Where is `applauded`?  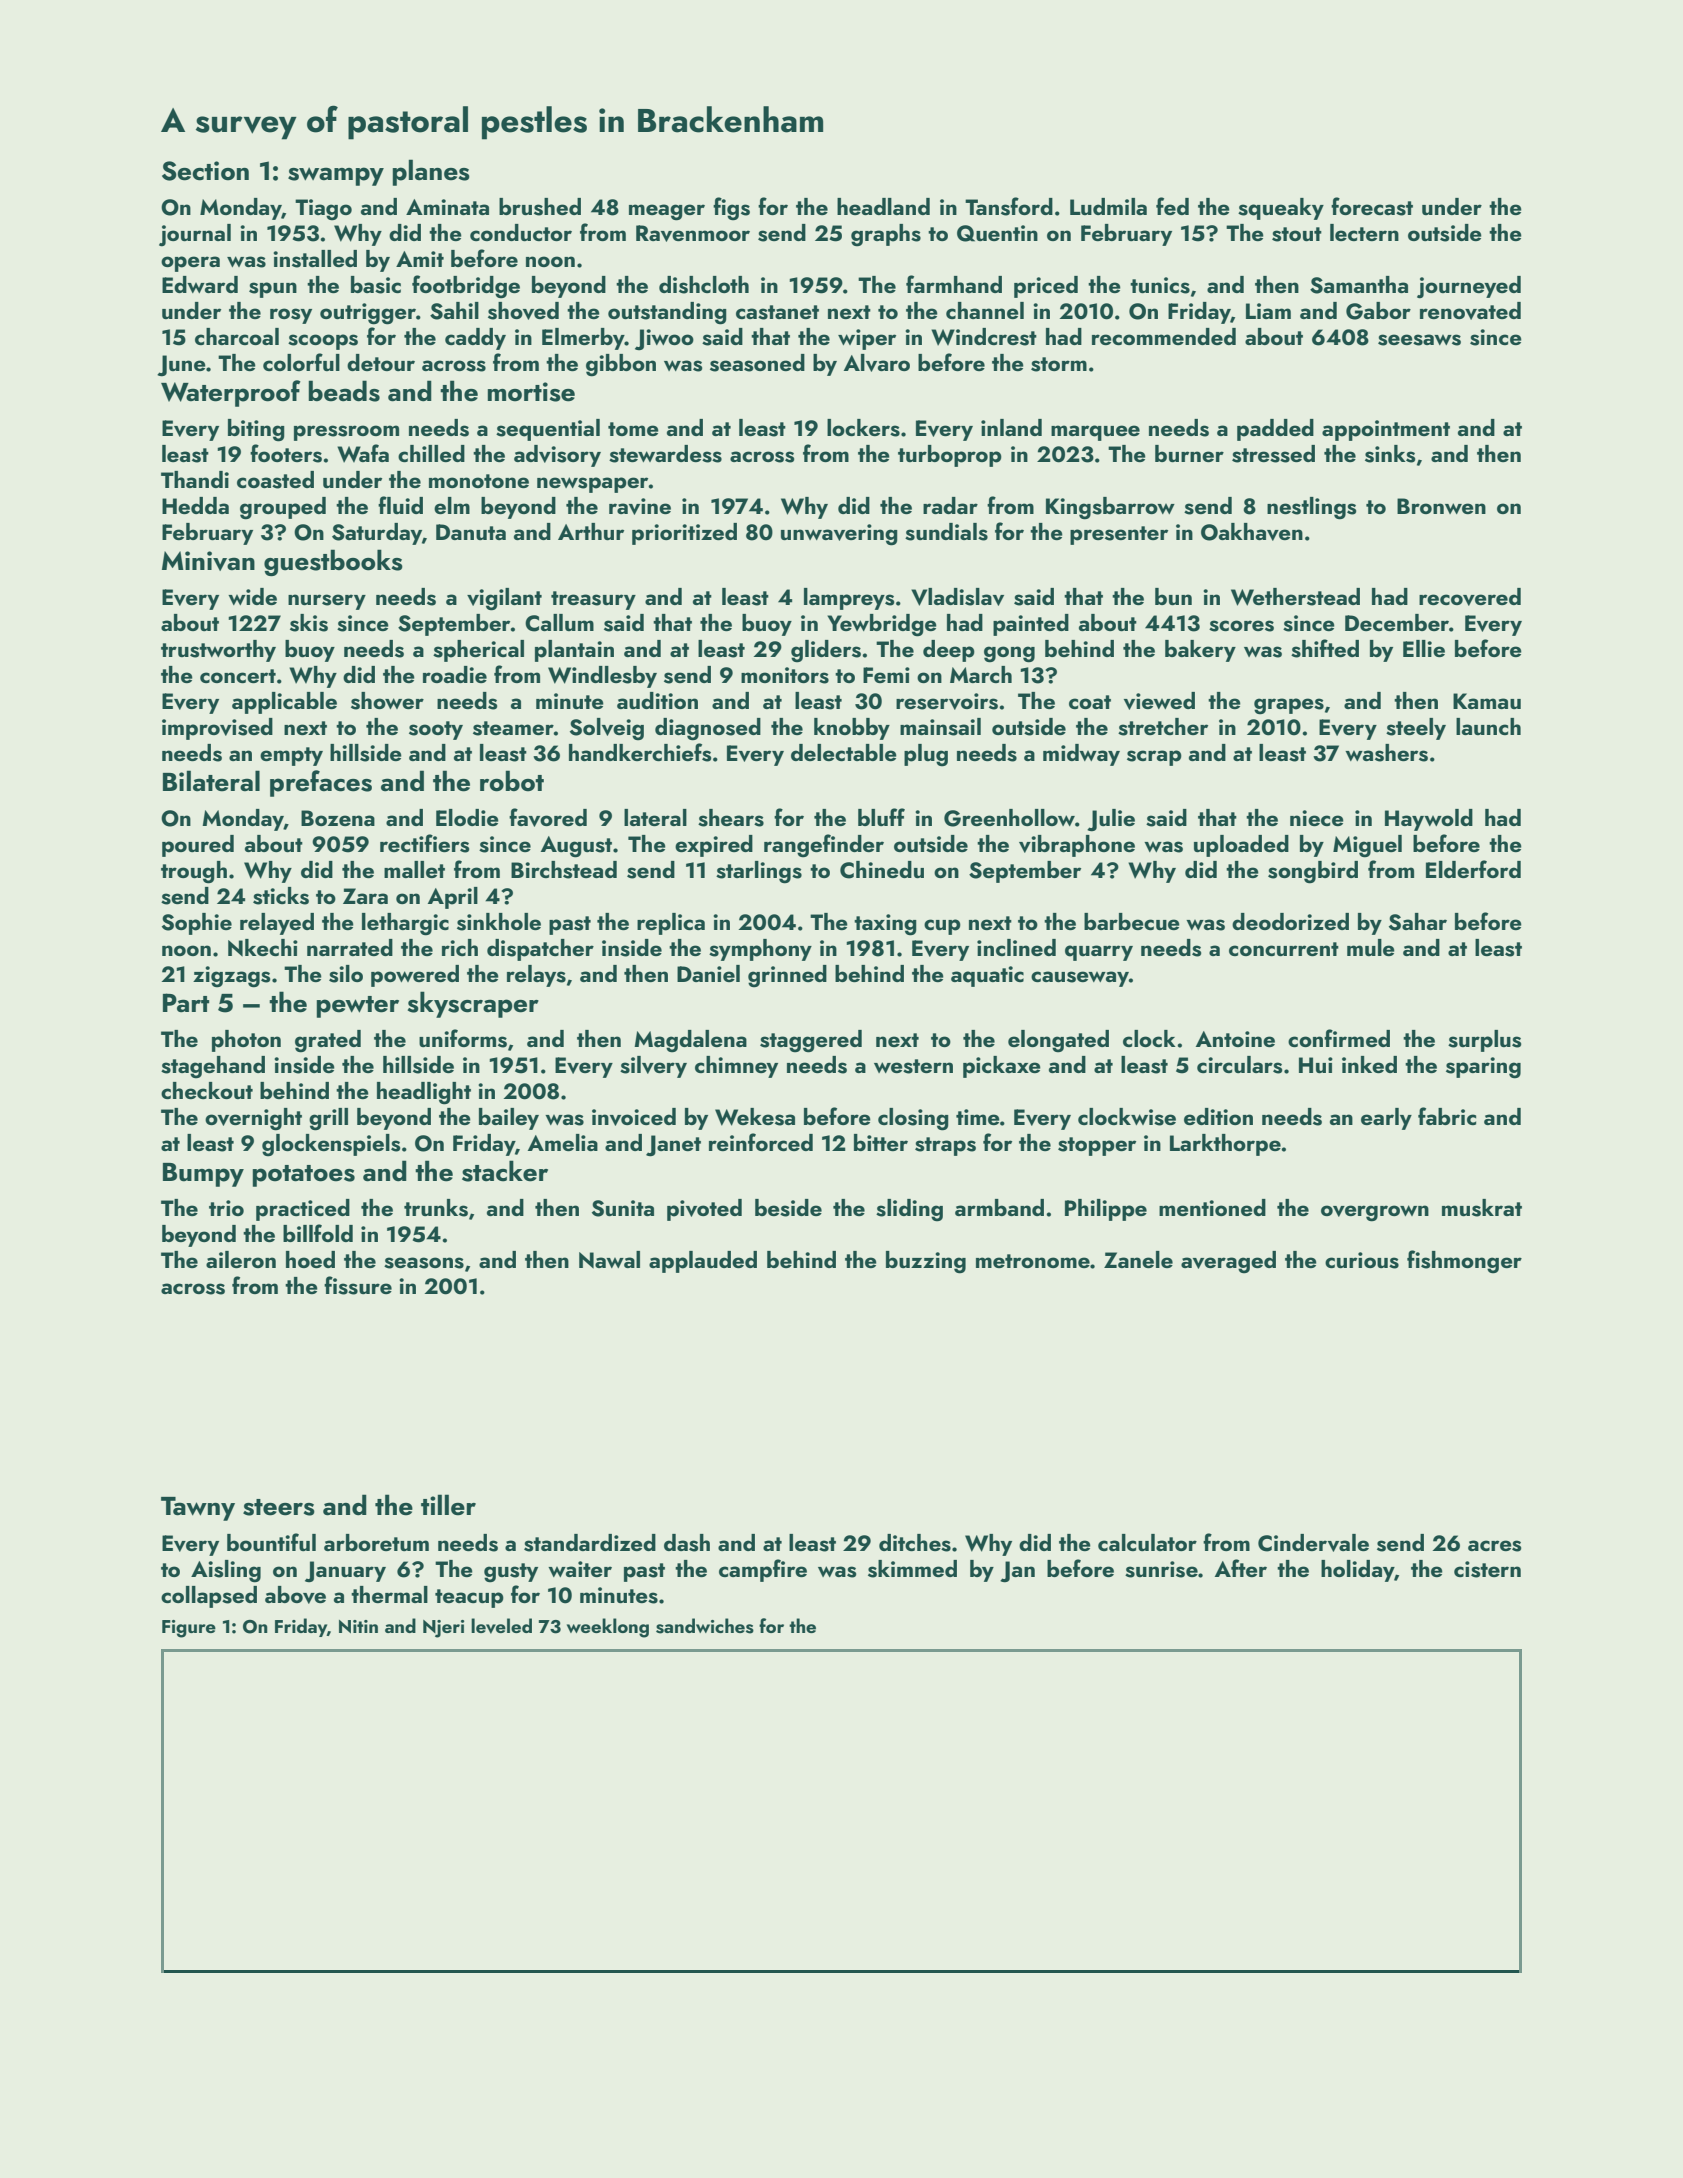
applauded is located at coordinates (703, 1262).
